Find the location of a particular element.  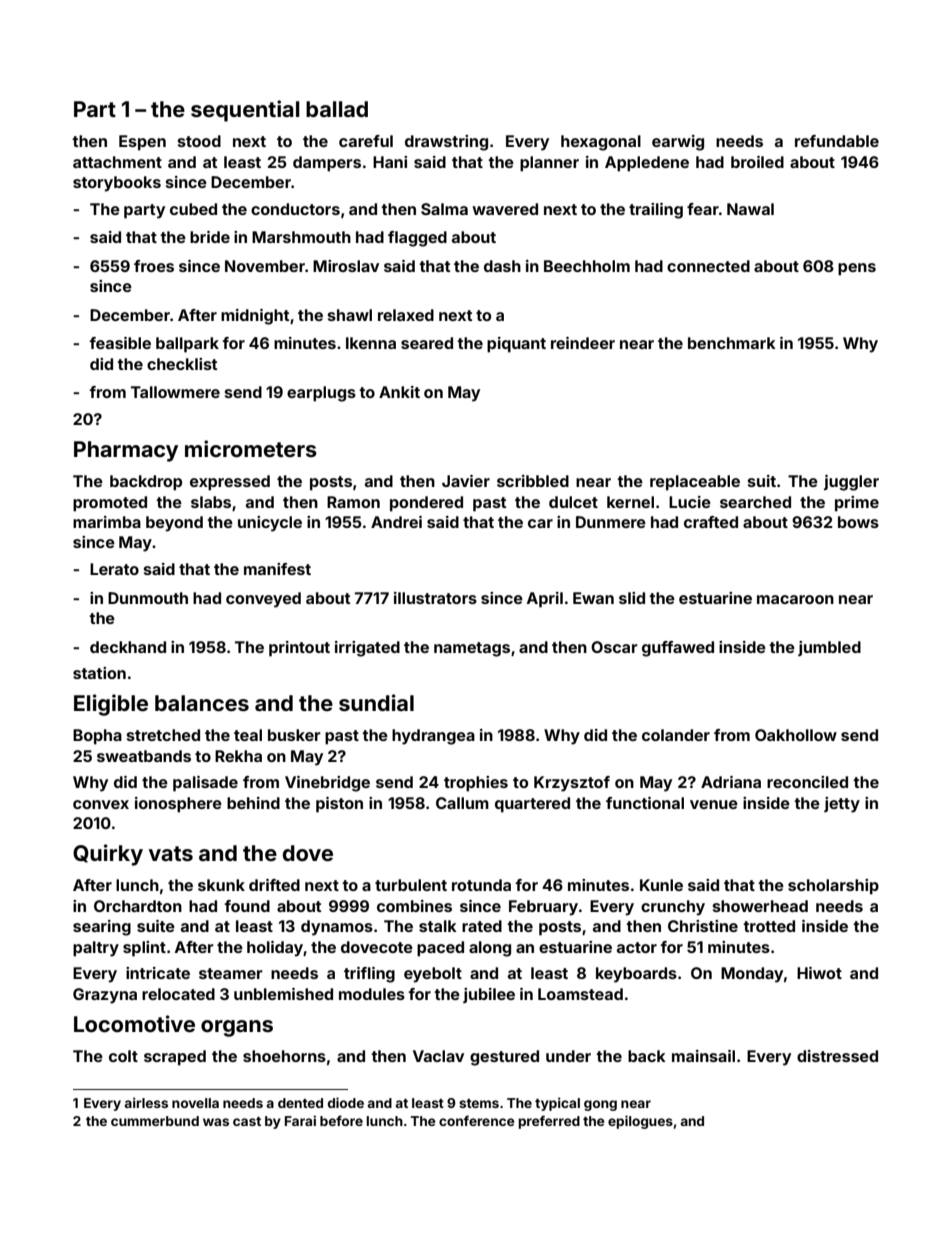

flagged is located at coordinates (417, 239).
